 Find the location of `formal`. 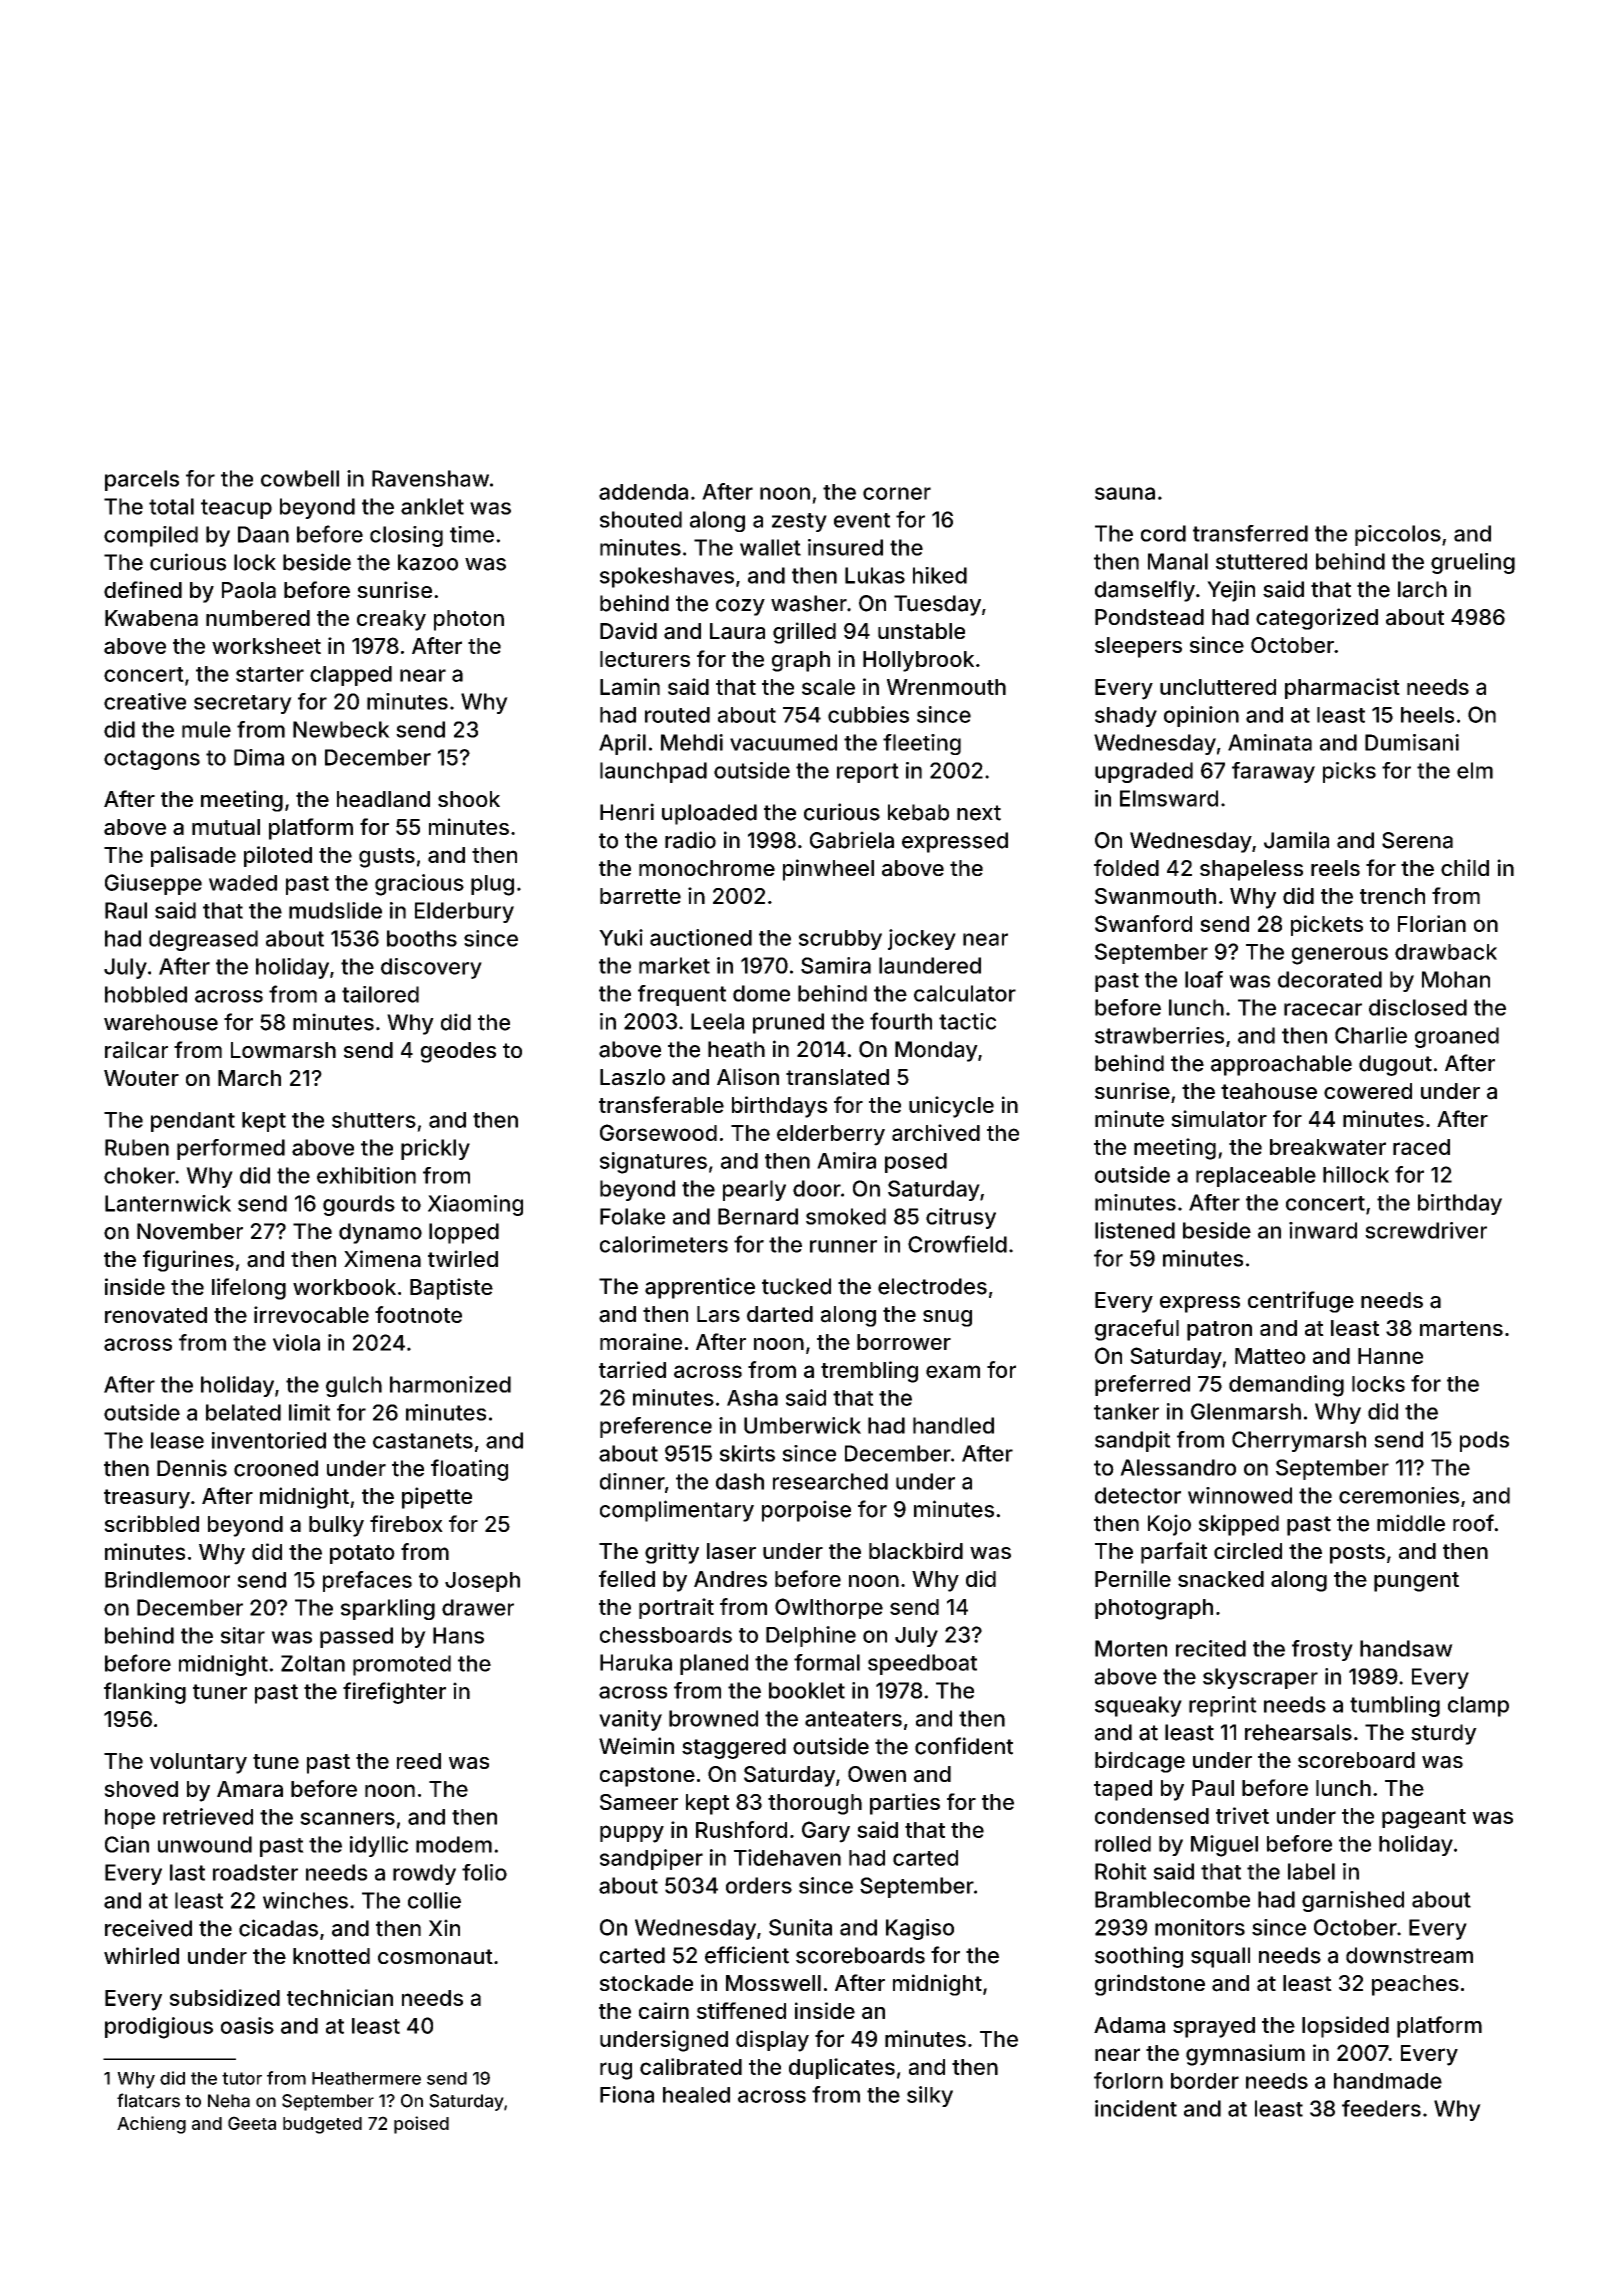

formal is located at coordinates (827, 1662).
